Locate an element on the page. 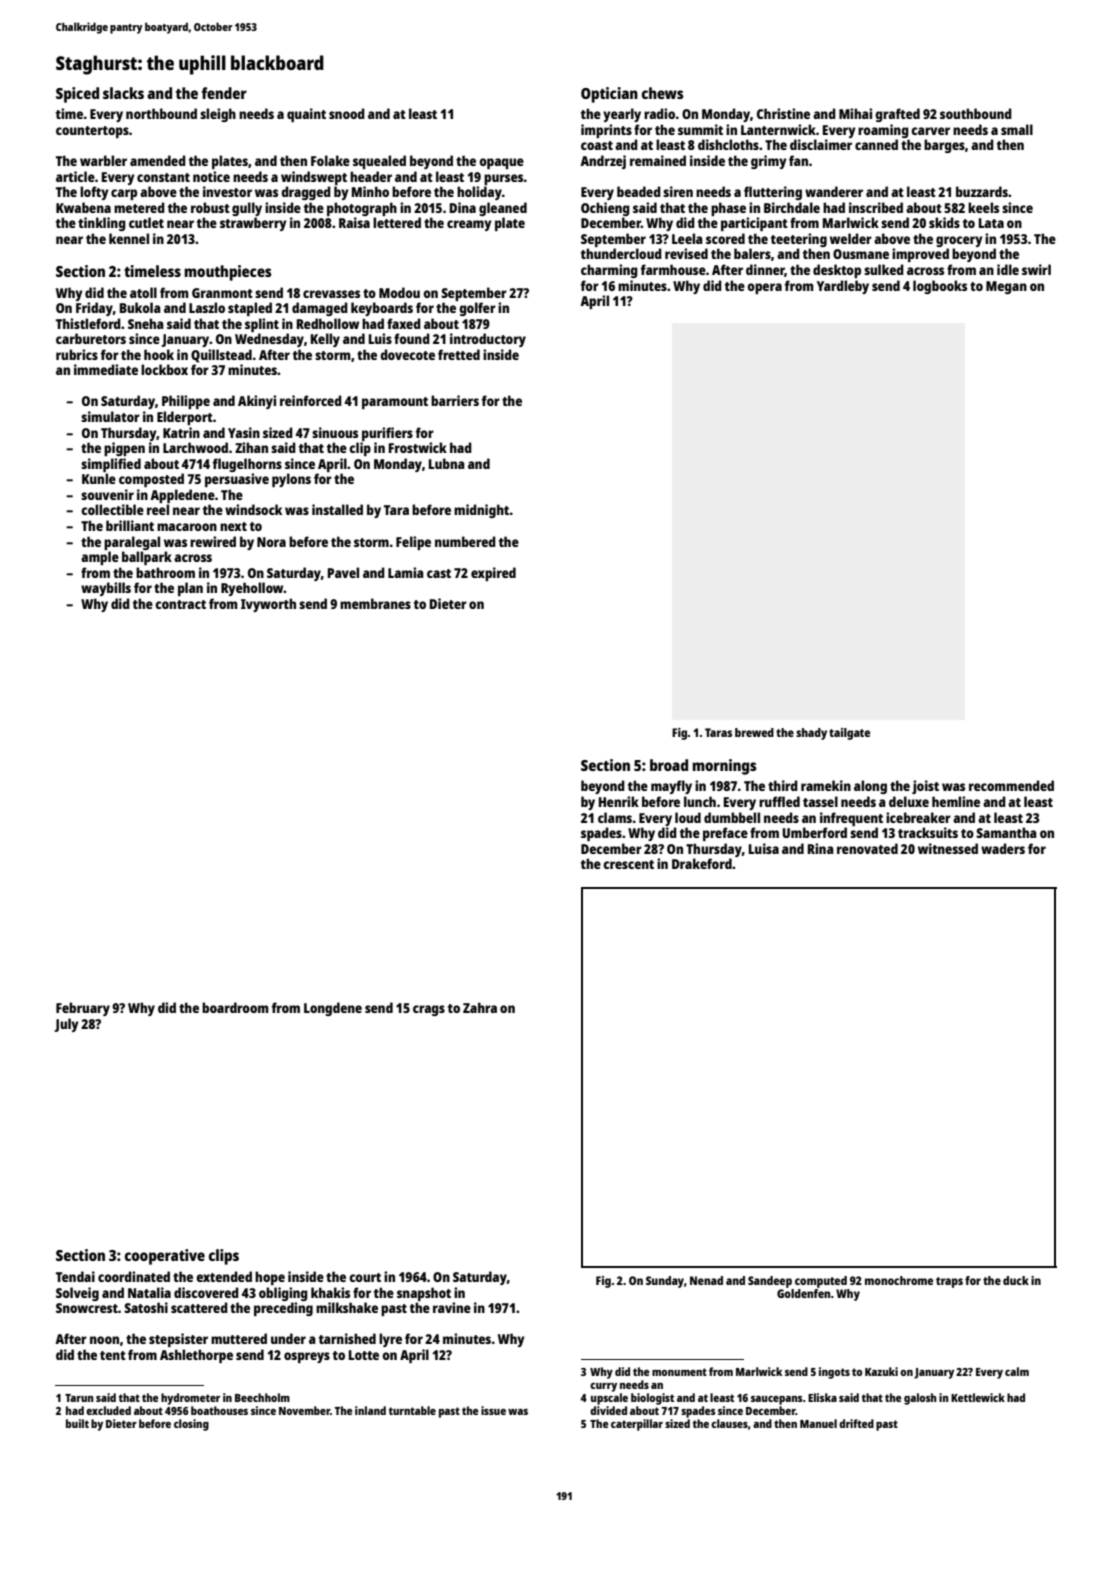 This page has height=1572, width=1112. opaque is located at coordinates (501, 163).
